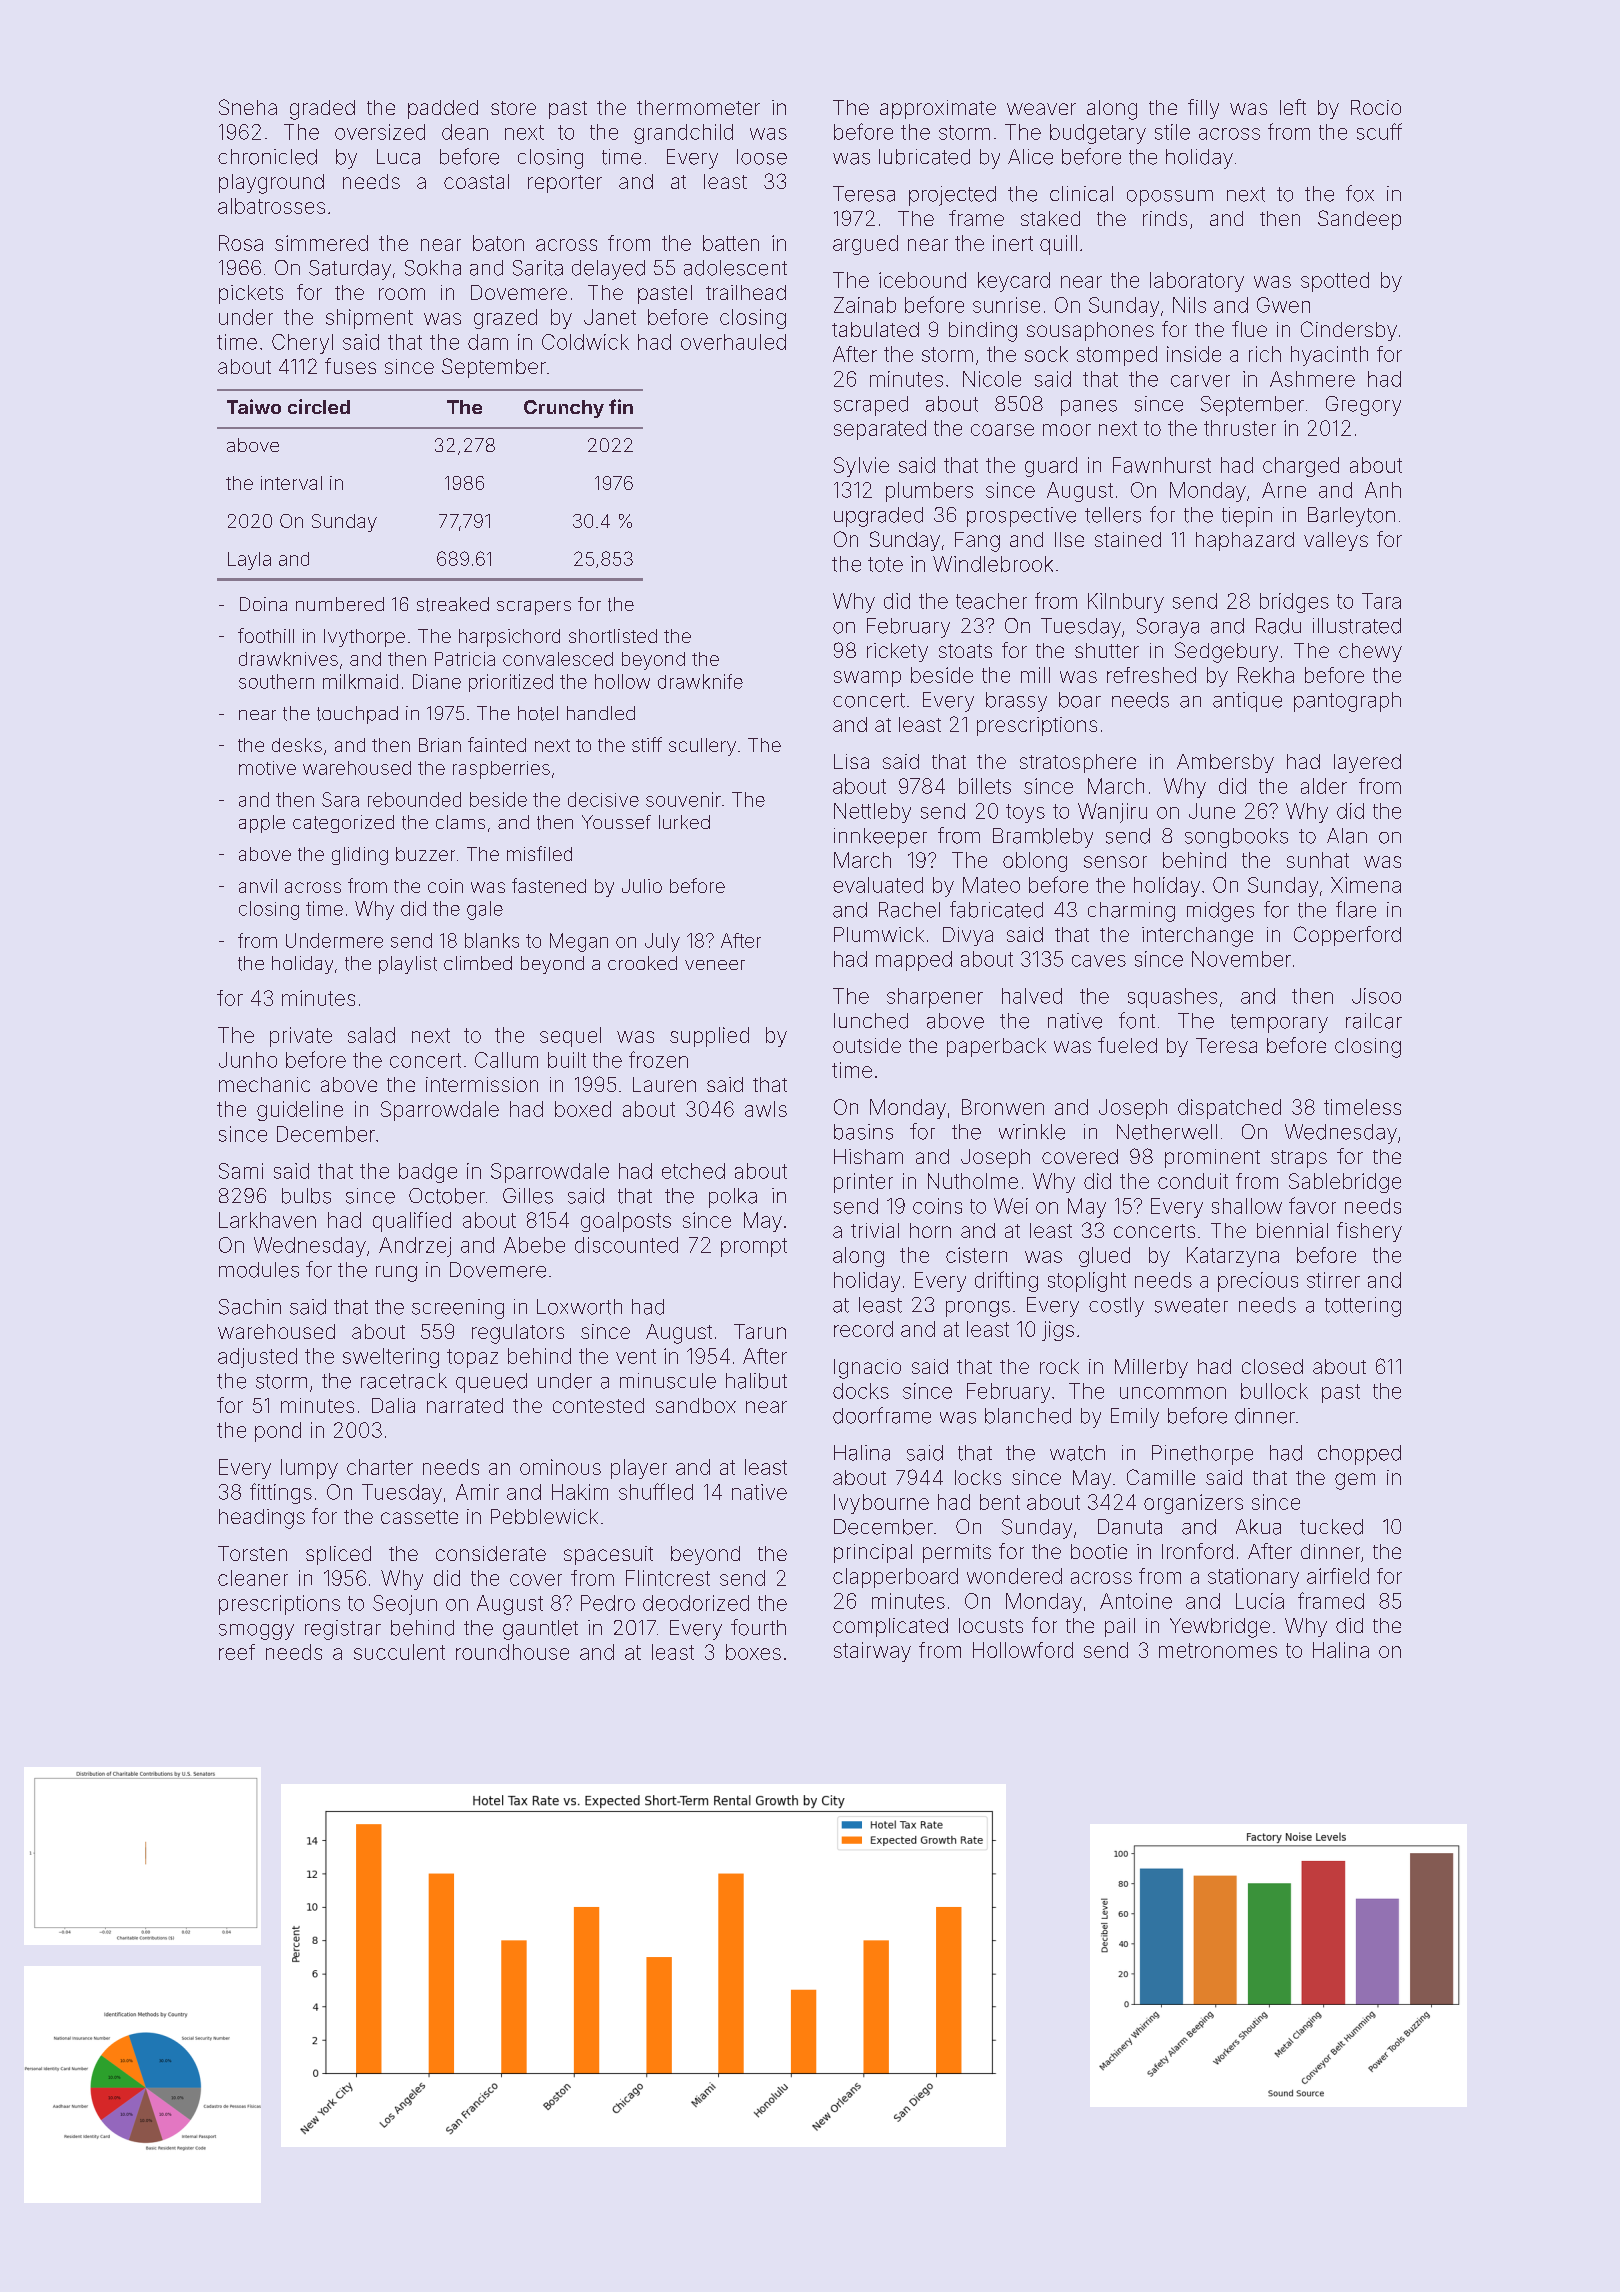  Describe the element at coordinates (872, 1652) in the page. I see `stairway` at that location.
